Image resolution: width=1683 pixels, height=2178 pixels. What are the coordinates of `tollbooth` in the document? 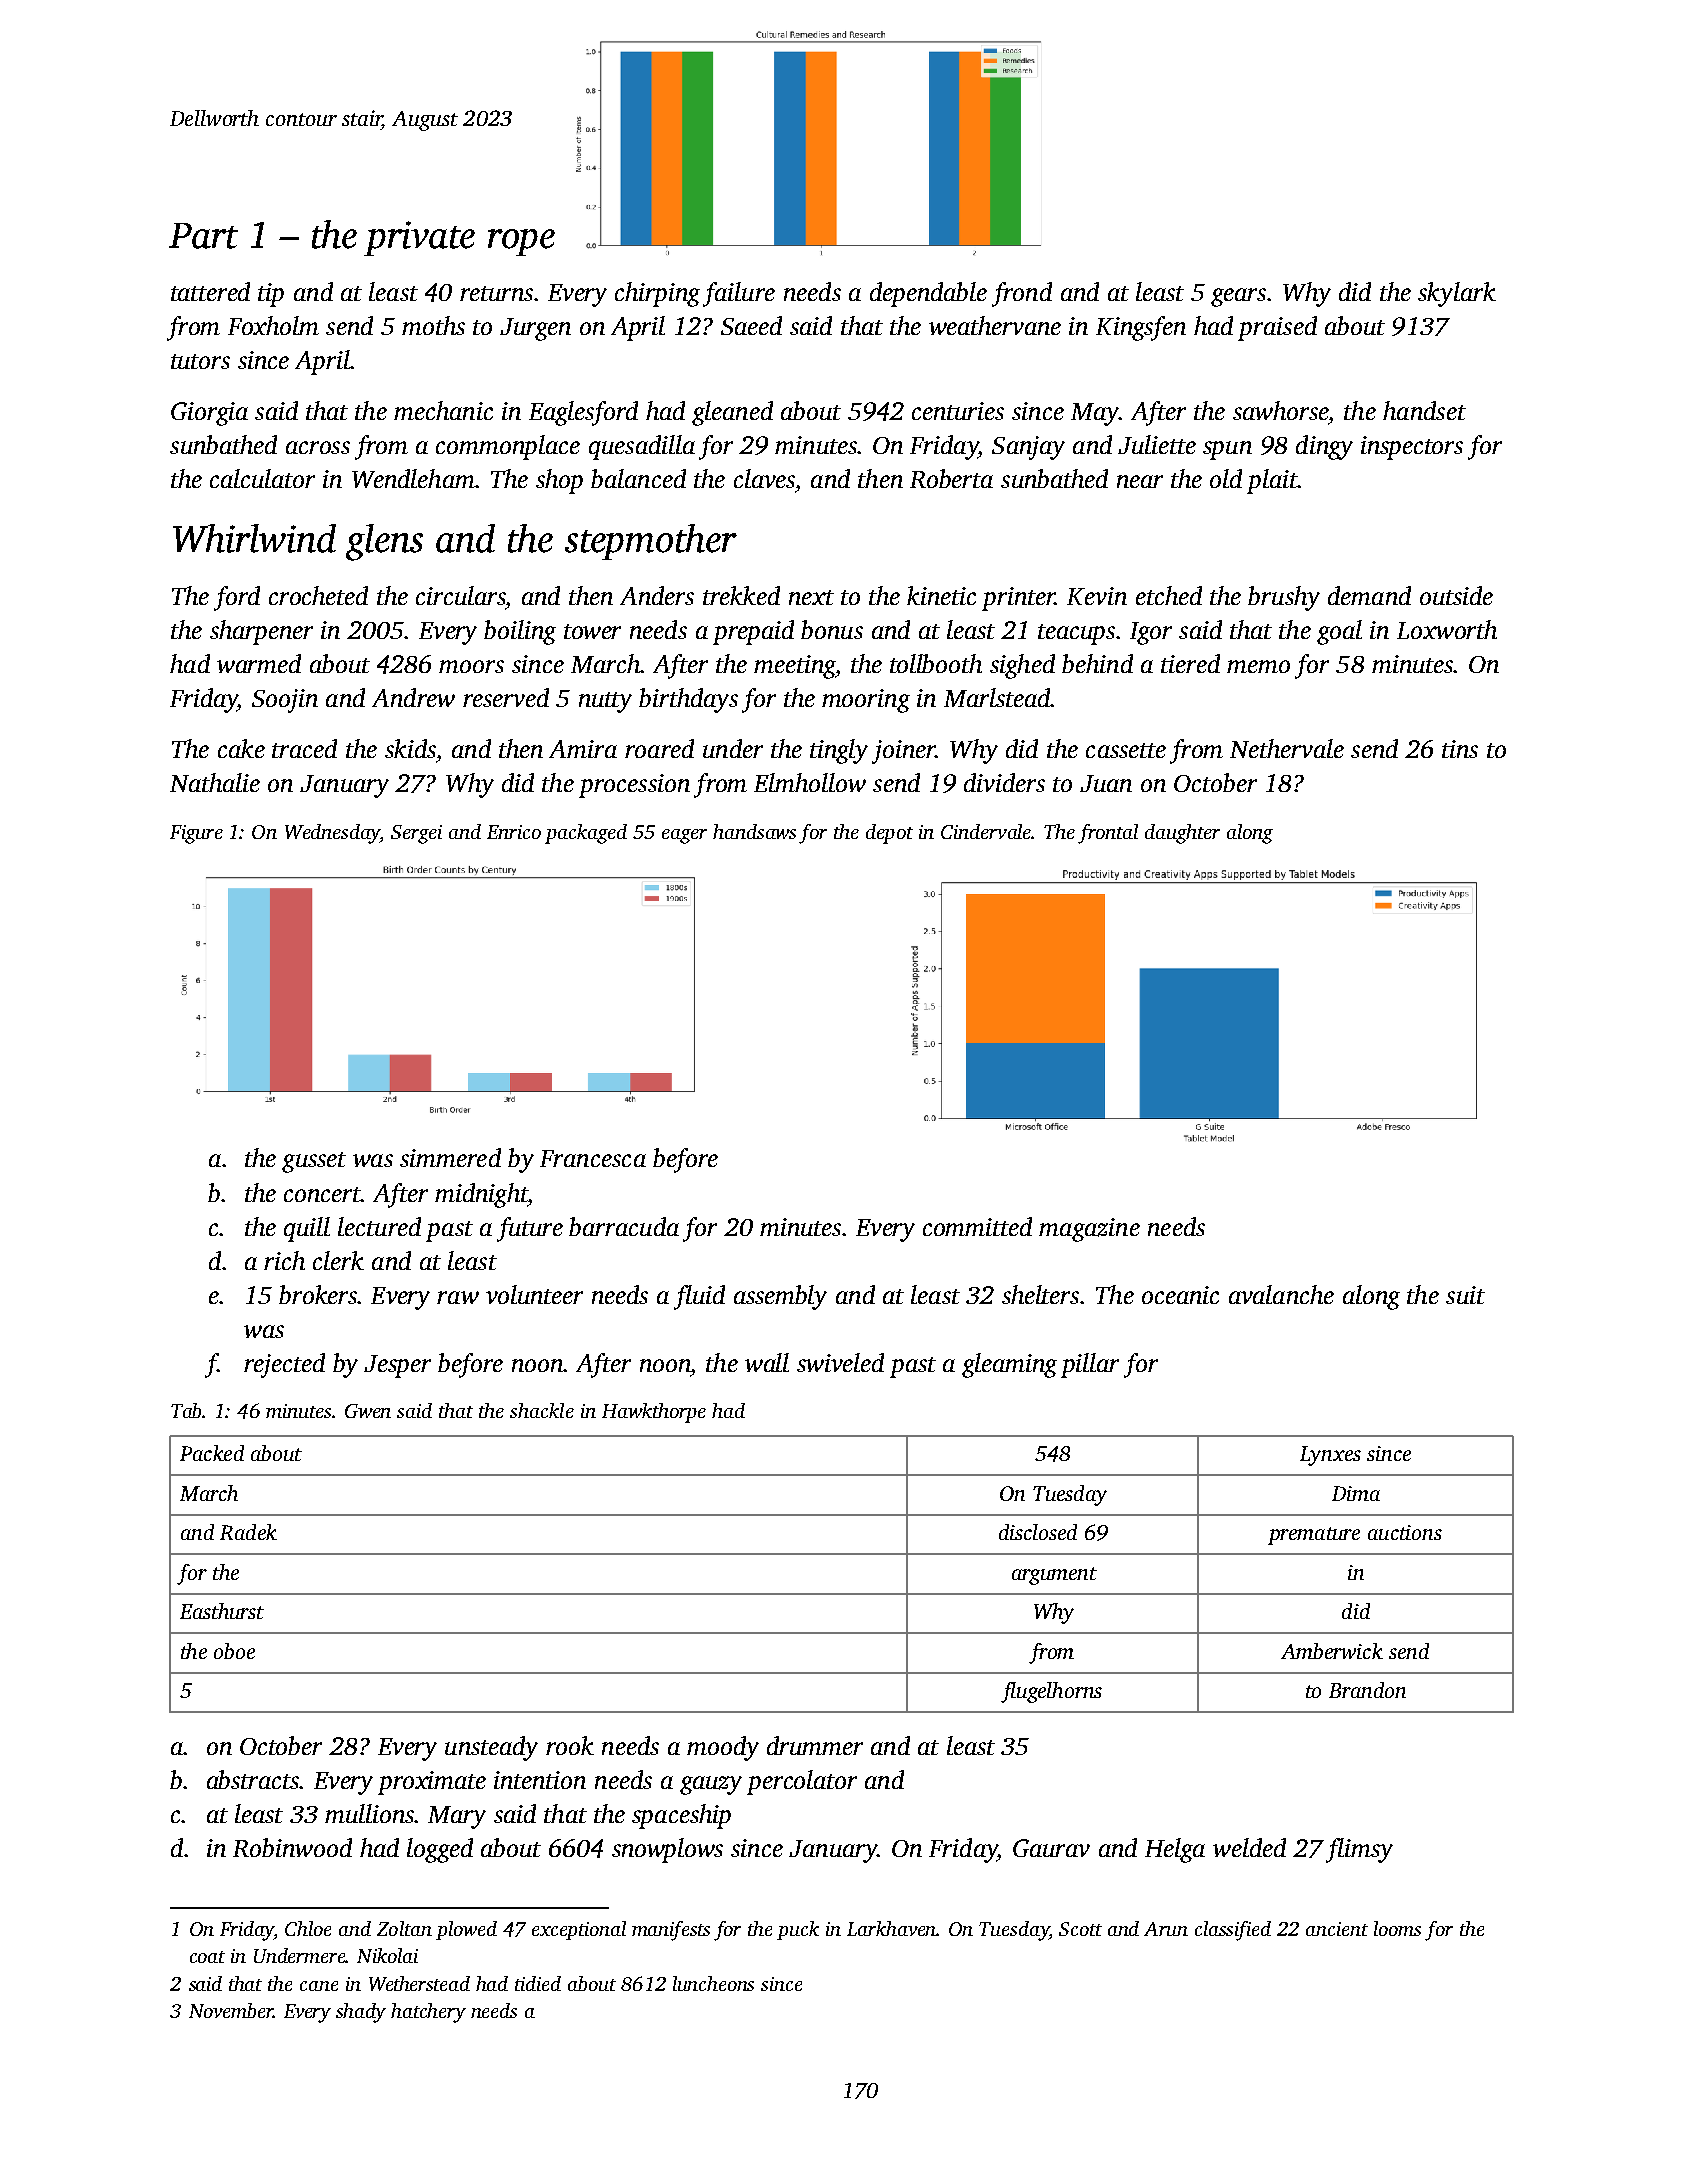 It's located at (936, 663).
